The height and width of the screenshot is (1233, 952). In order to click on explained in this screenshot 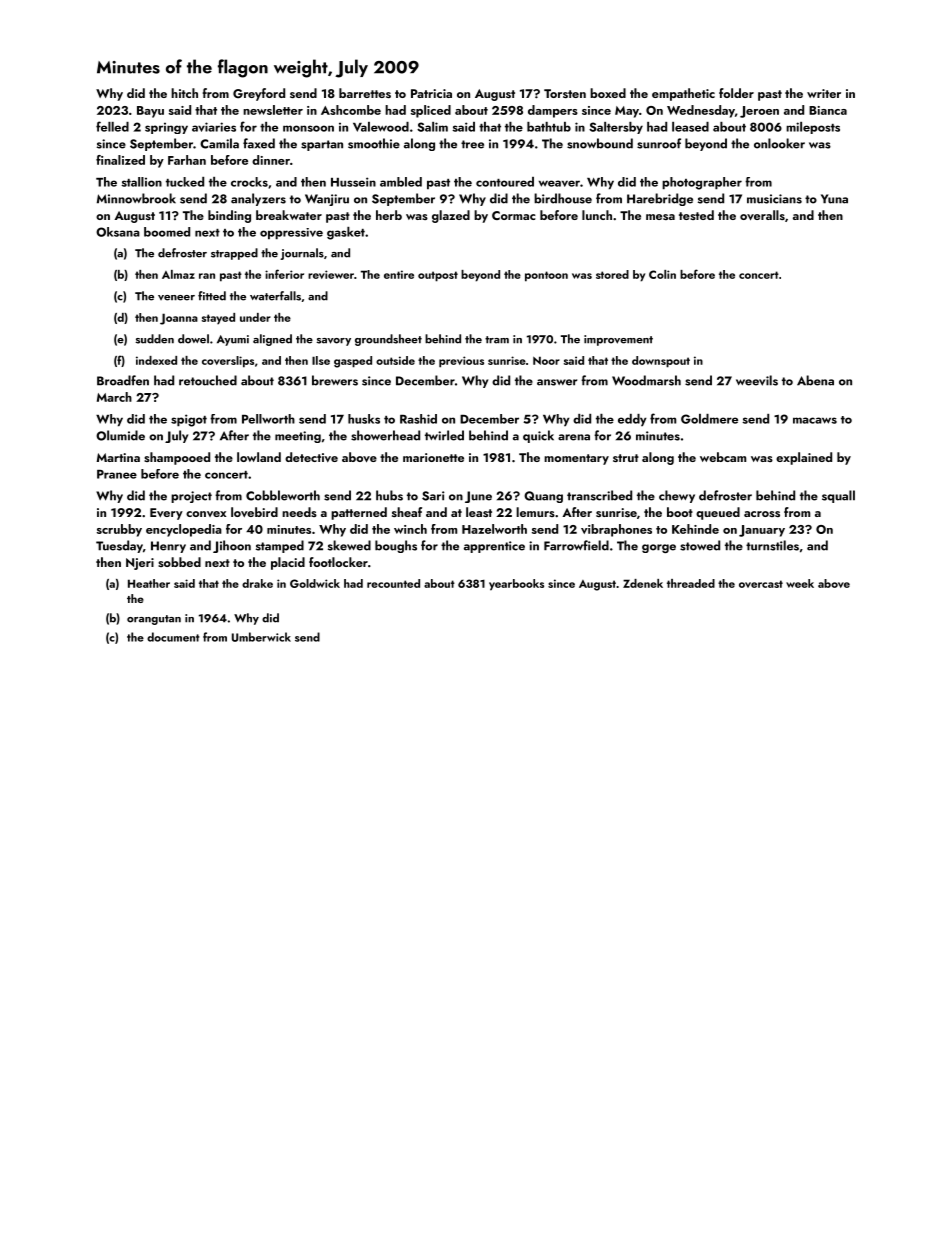, I will do `click(804, 458)`.
